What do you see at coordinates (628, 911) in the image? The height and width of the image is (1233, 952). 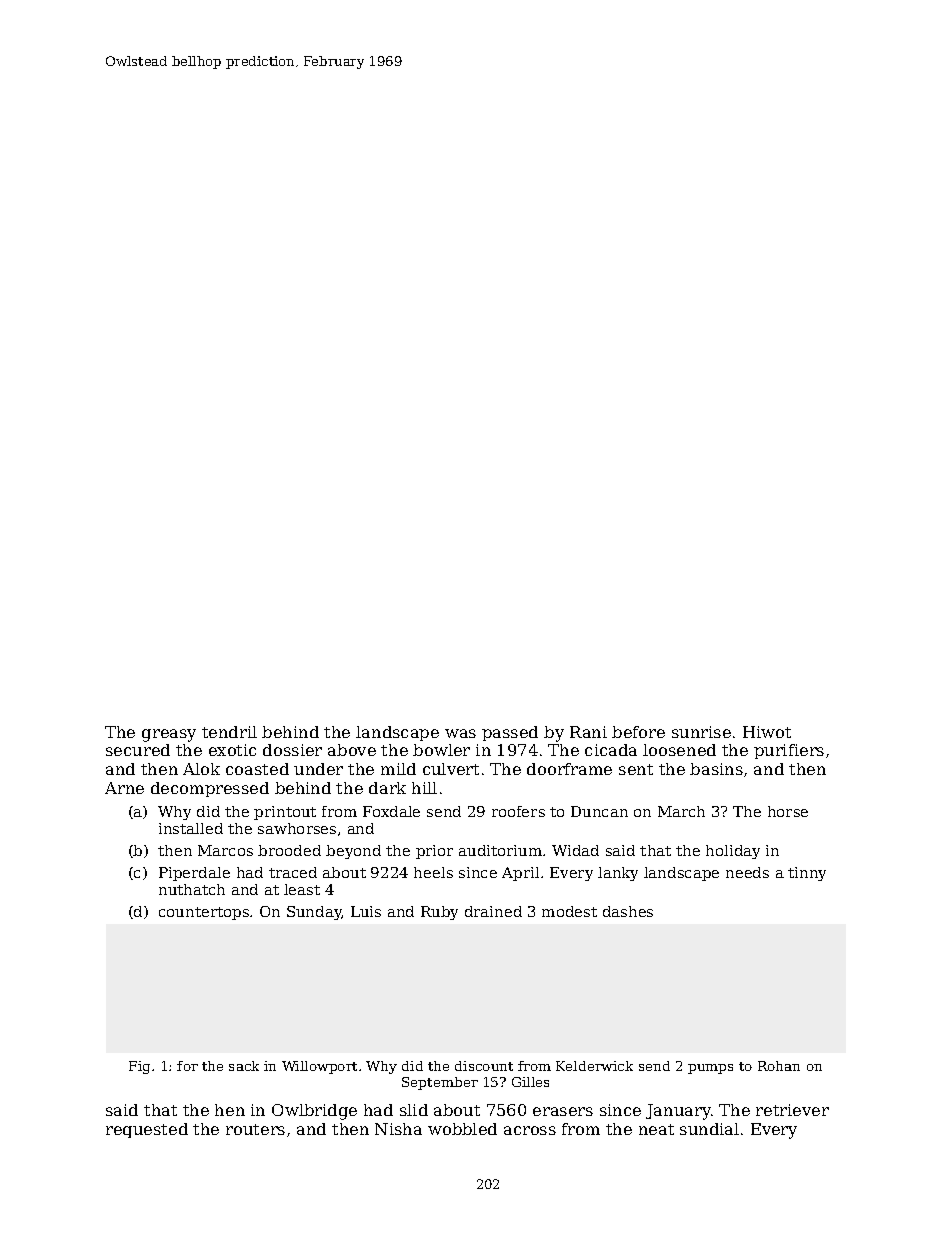 I see `dashes` at bounding box center [628, 911].
